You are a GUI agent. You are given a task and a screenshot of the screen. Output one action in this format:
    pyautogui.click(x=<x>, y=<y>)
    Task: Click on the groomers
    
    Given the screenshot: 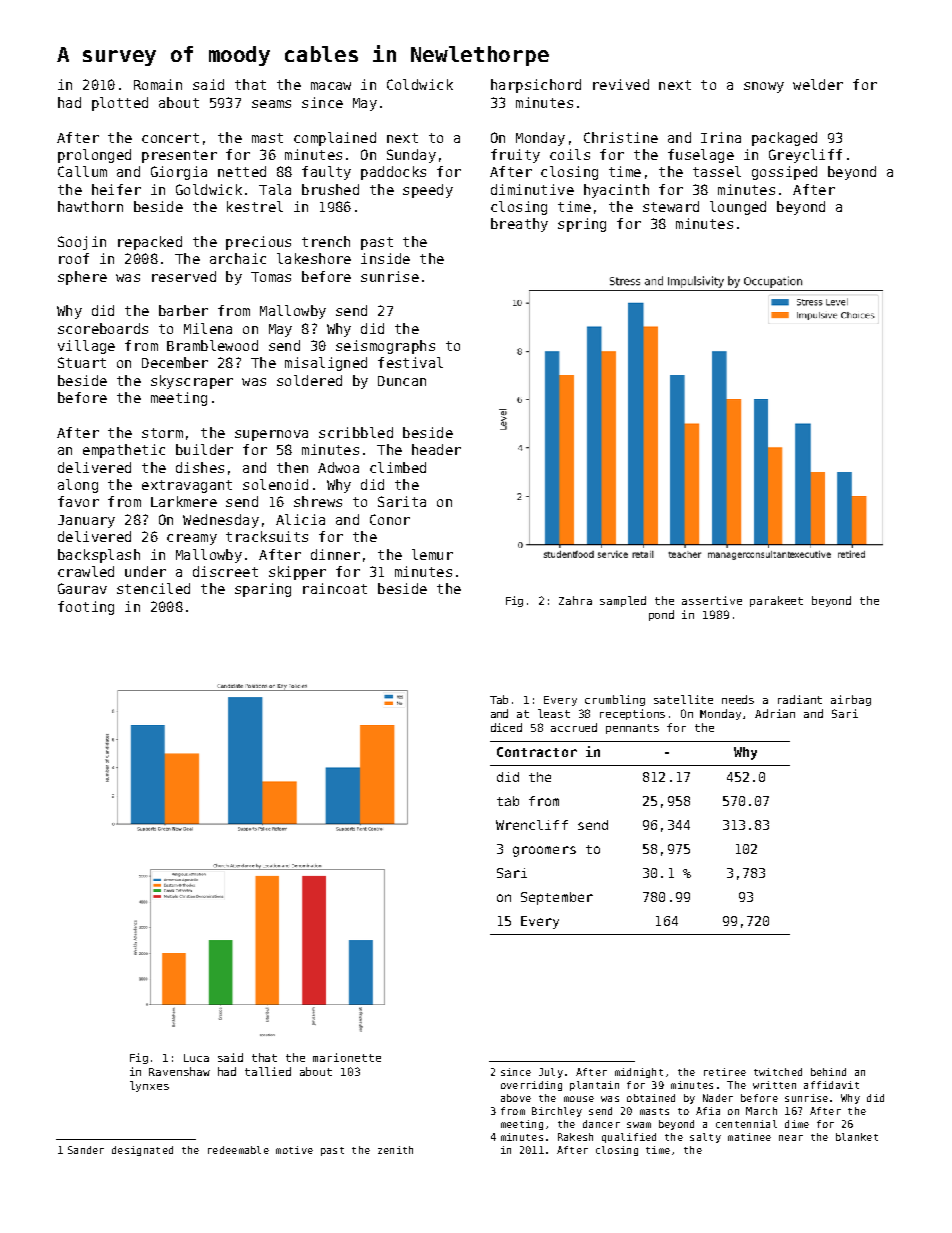 What is the action you would take?
    pyautogui.click(x=544, y=851)
